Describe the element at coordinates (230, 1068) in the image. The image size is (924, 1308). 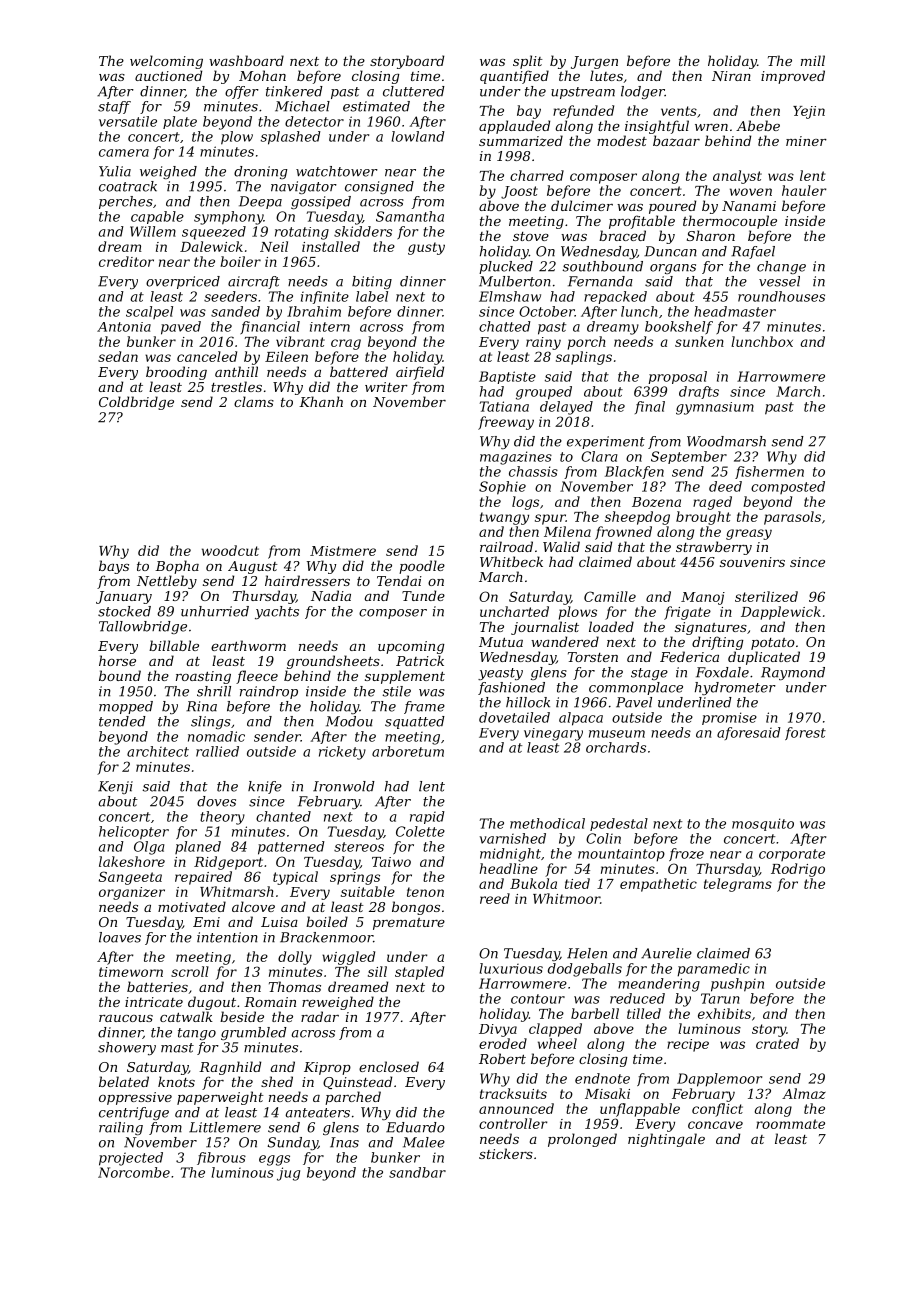
I see `Ragnhild` at that location.
